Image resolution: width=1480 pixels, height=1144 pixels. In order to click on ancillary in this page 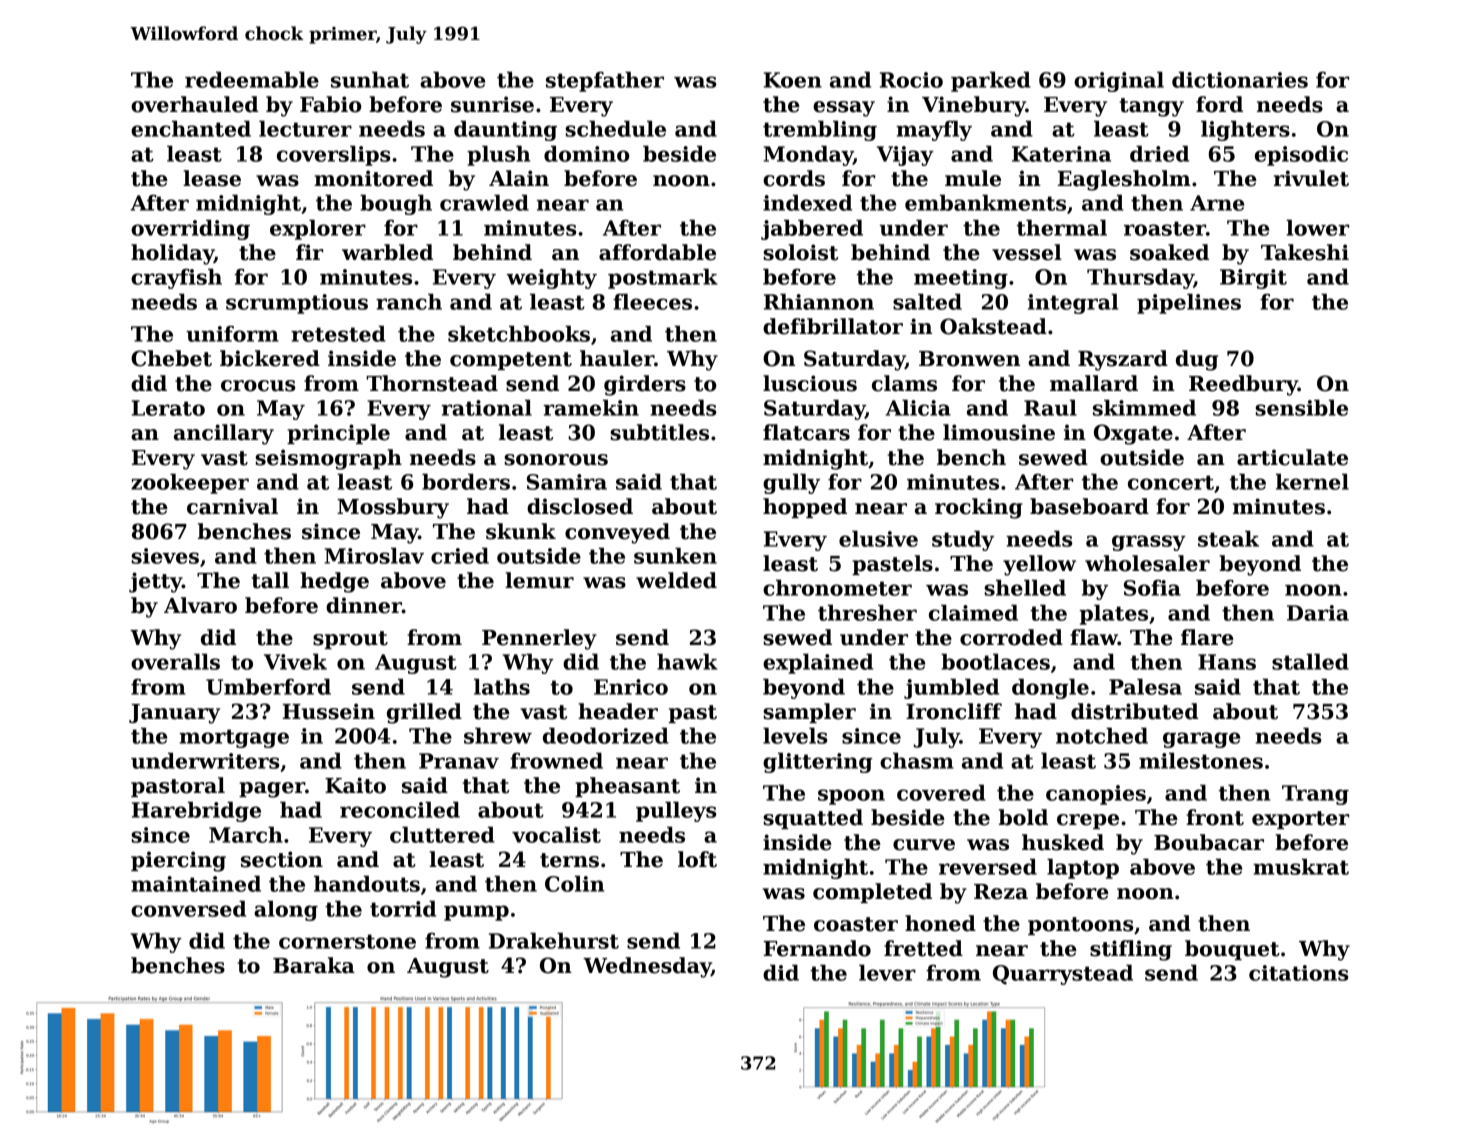, I will do `click(224, 434)`.
